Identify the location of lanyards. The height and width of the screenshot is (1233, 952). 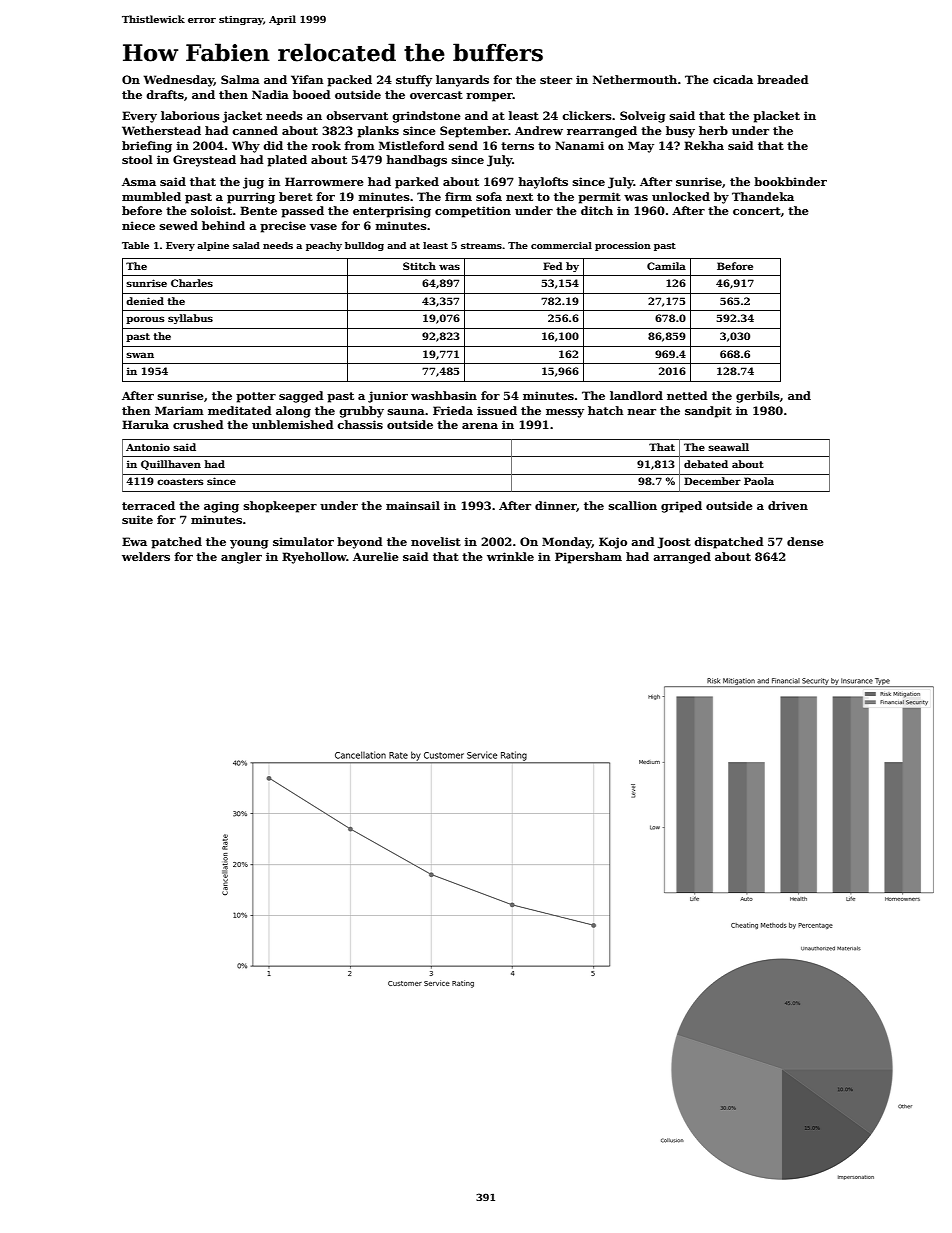
(462, 81).
